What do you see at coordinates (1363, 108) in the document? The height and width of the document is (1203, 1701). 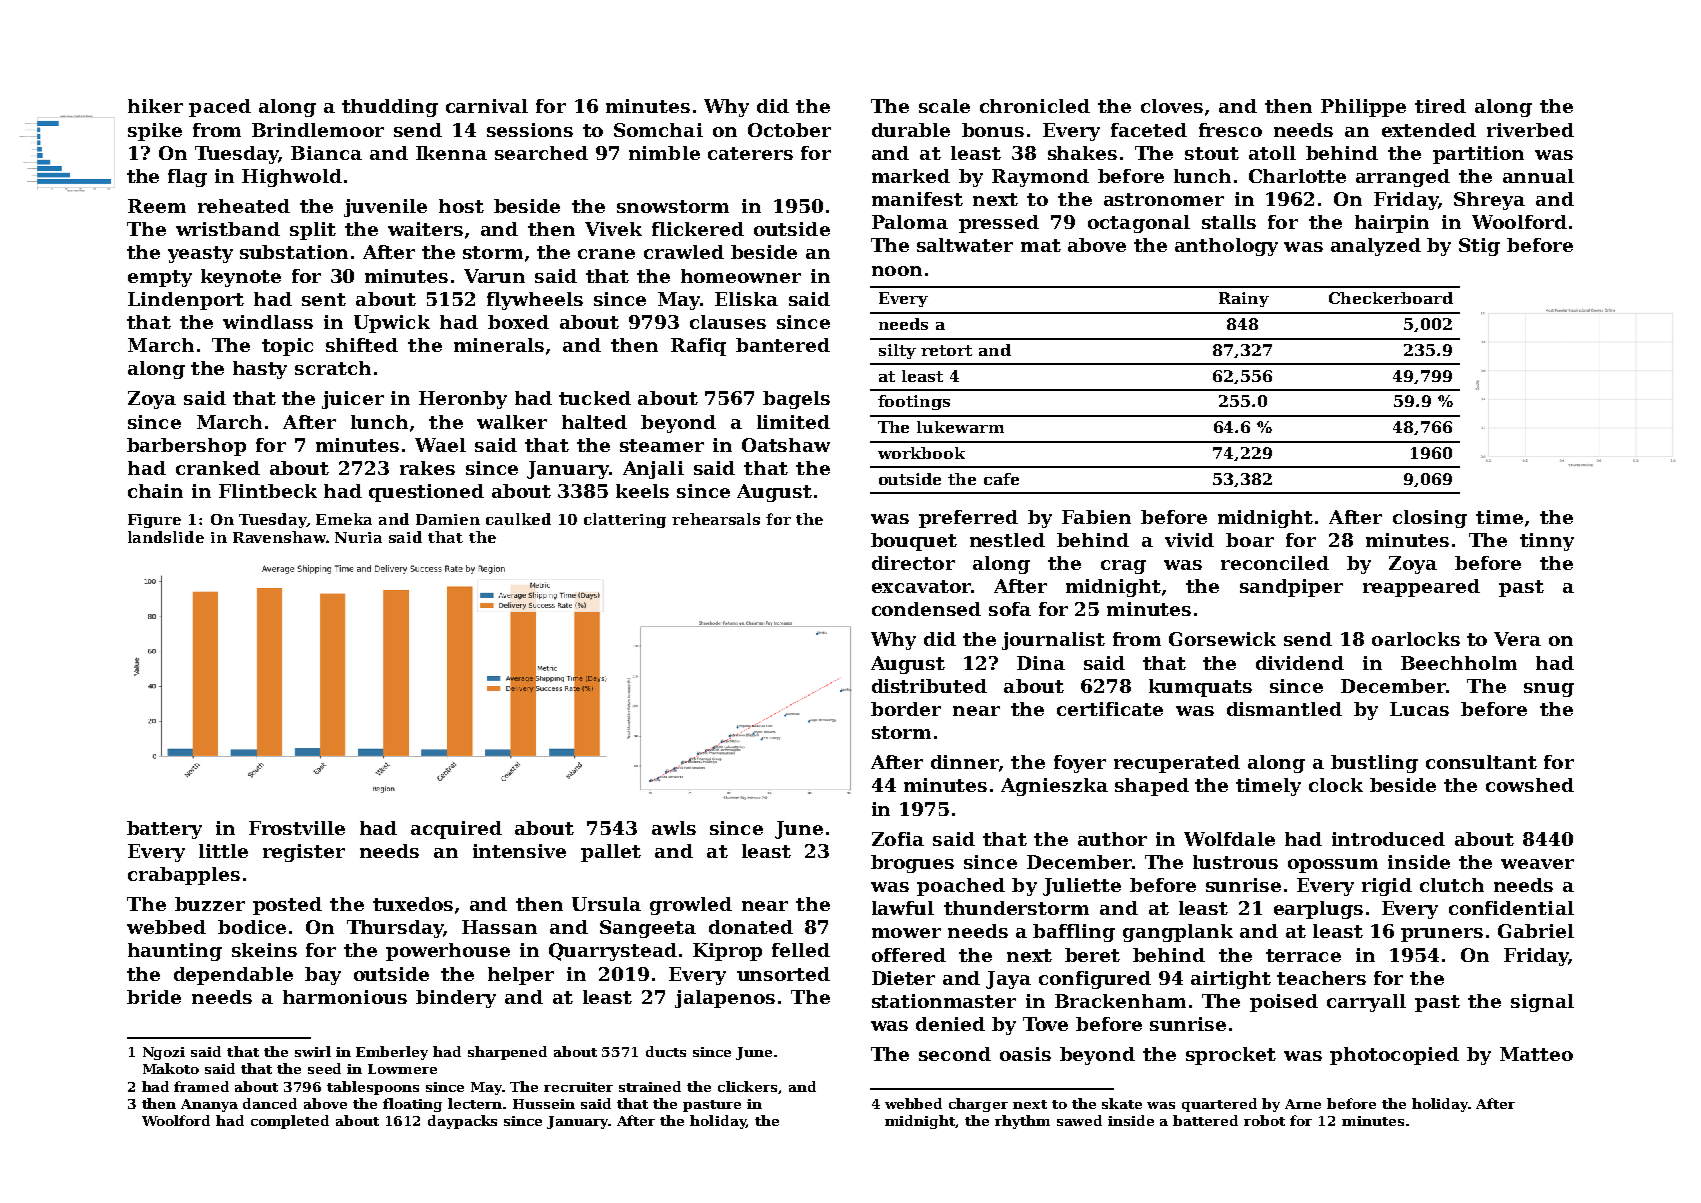 I see `Philippe` at bounding box center [1363, 108].
